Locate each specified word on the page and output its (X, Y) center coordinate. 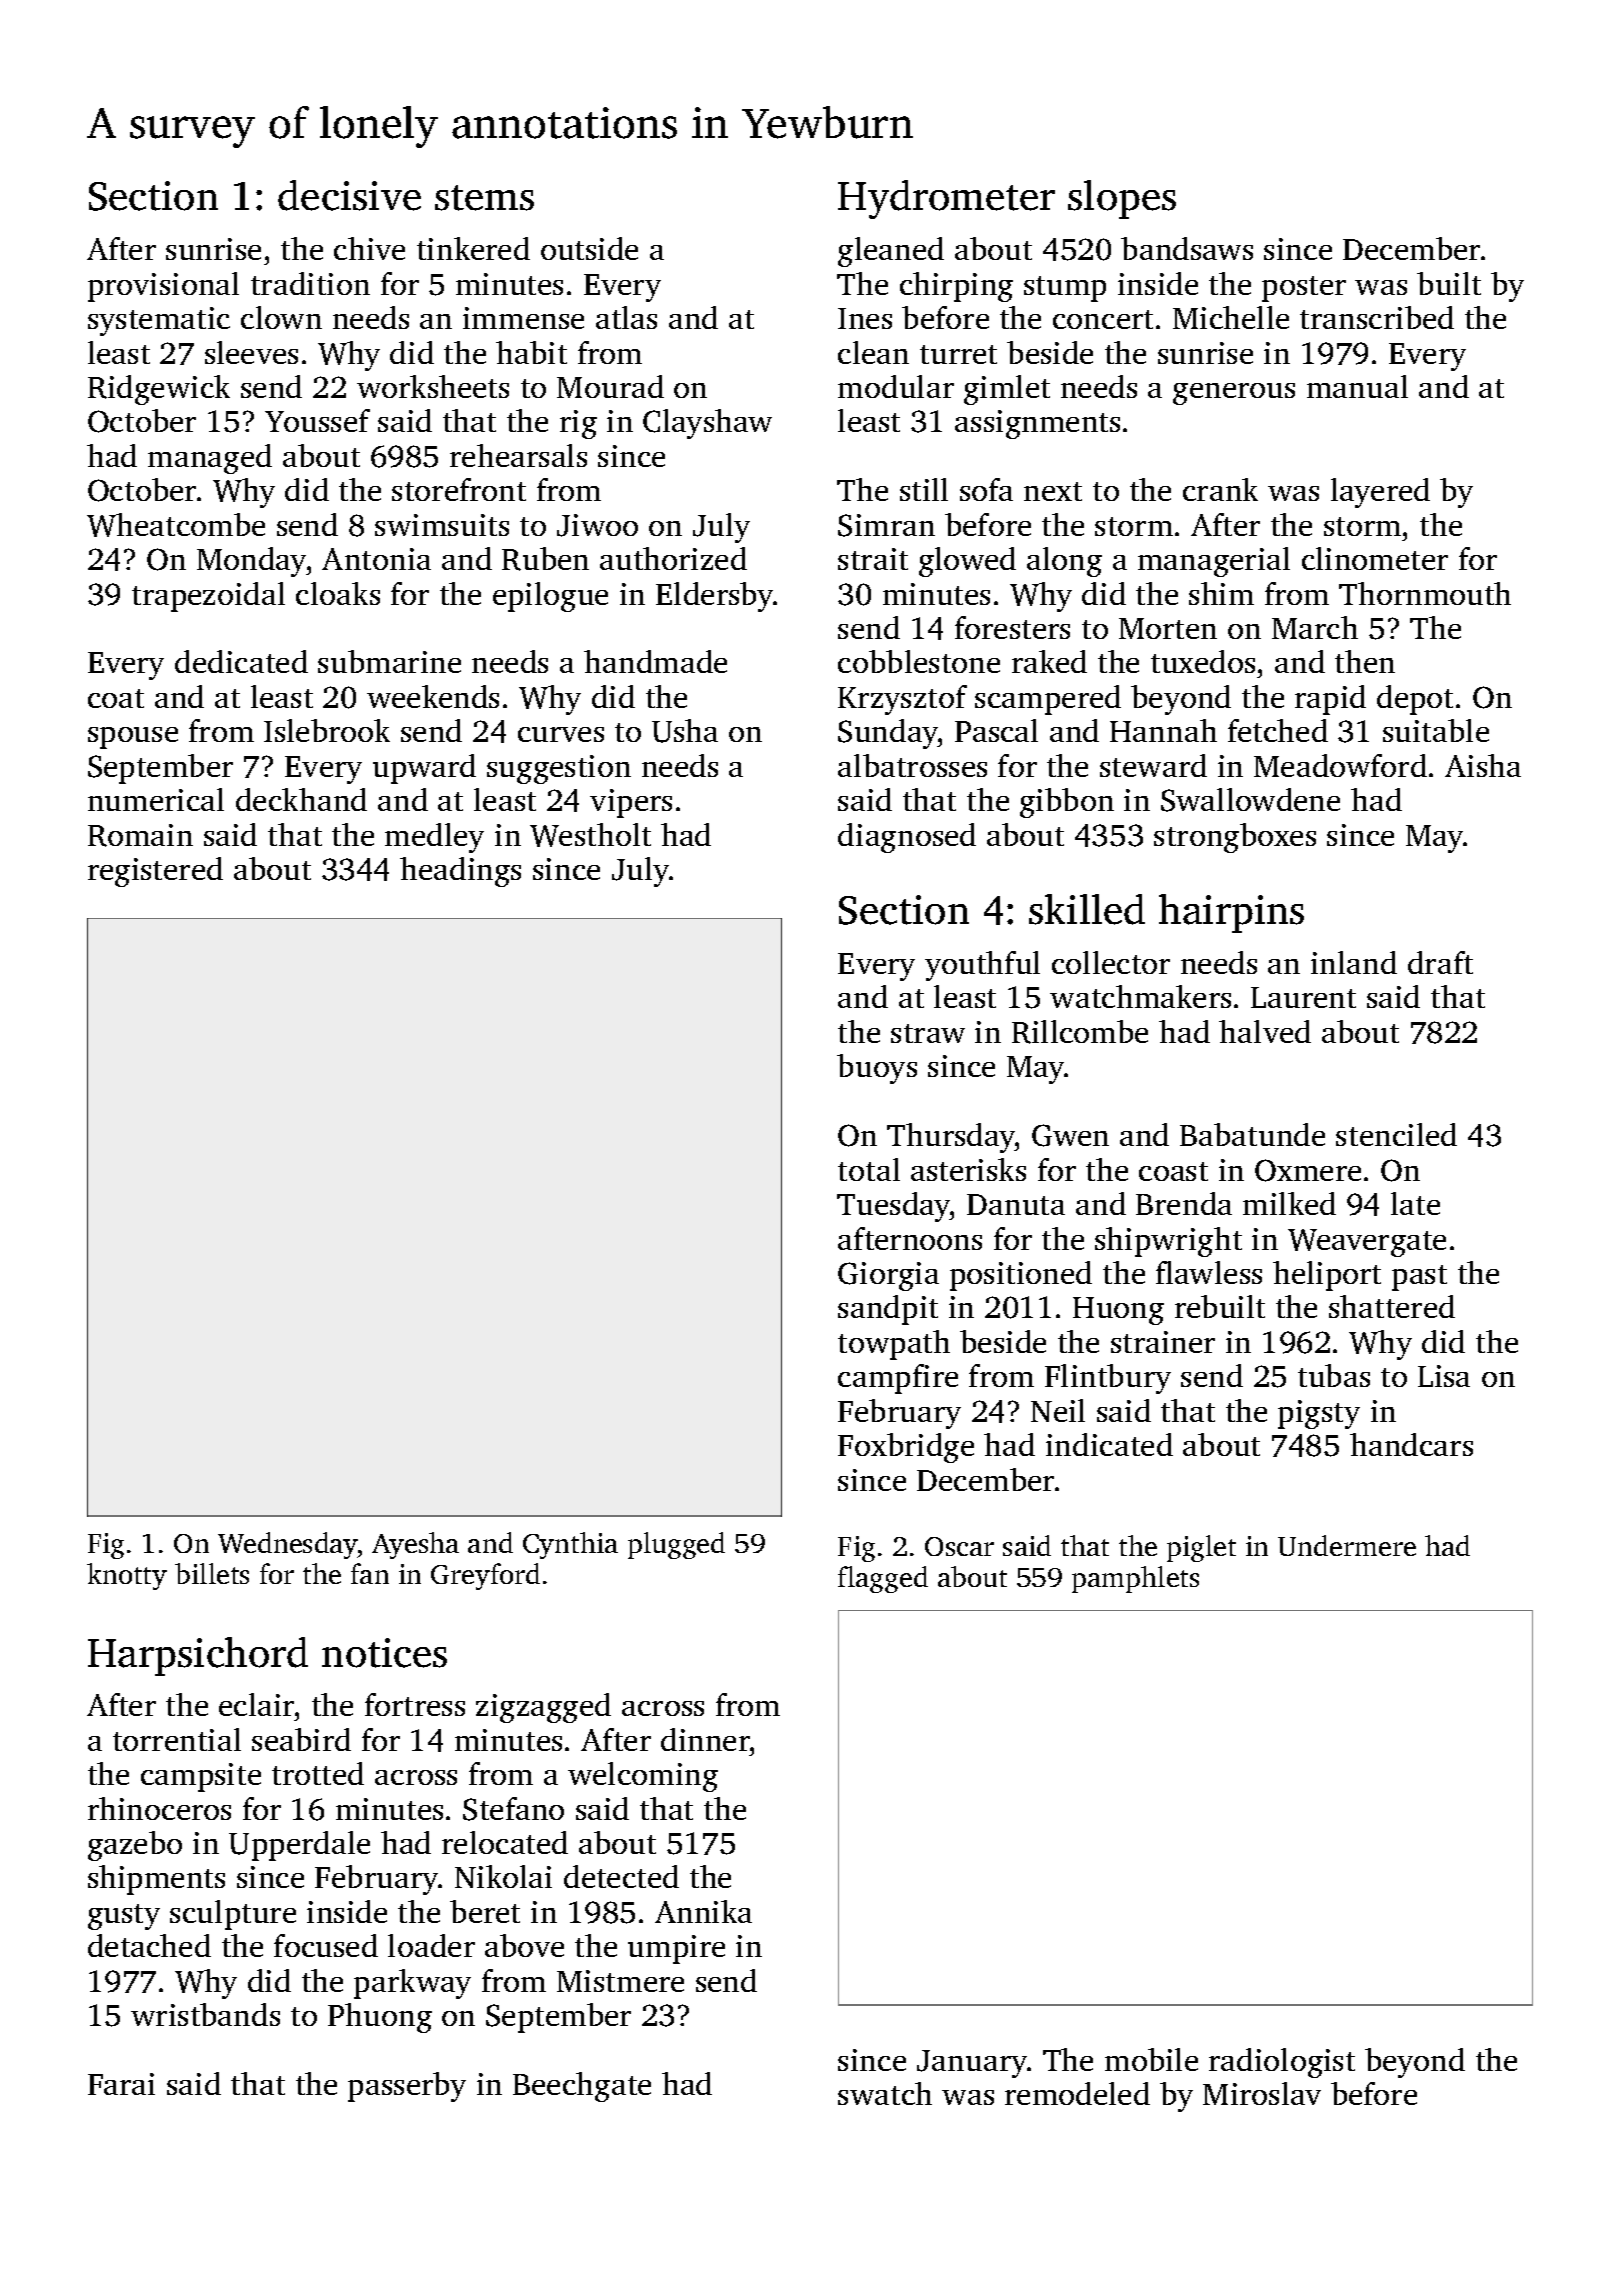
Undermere (1347, 1545)
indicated (1109, 1444)
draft (1440, 962)
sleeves (251, 352)
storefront (459, 489)
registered (155, 872)
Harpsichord (198, 1656)
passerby (407, 2087)
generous (1234, 394)
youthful (982, 966)
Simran (886, 525)
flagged (883, 1579)
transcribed (1377, 317)
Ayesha (415, 1545)
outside (589, 248)
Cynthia (570, 1545)
